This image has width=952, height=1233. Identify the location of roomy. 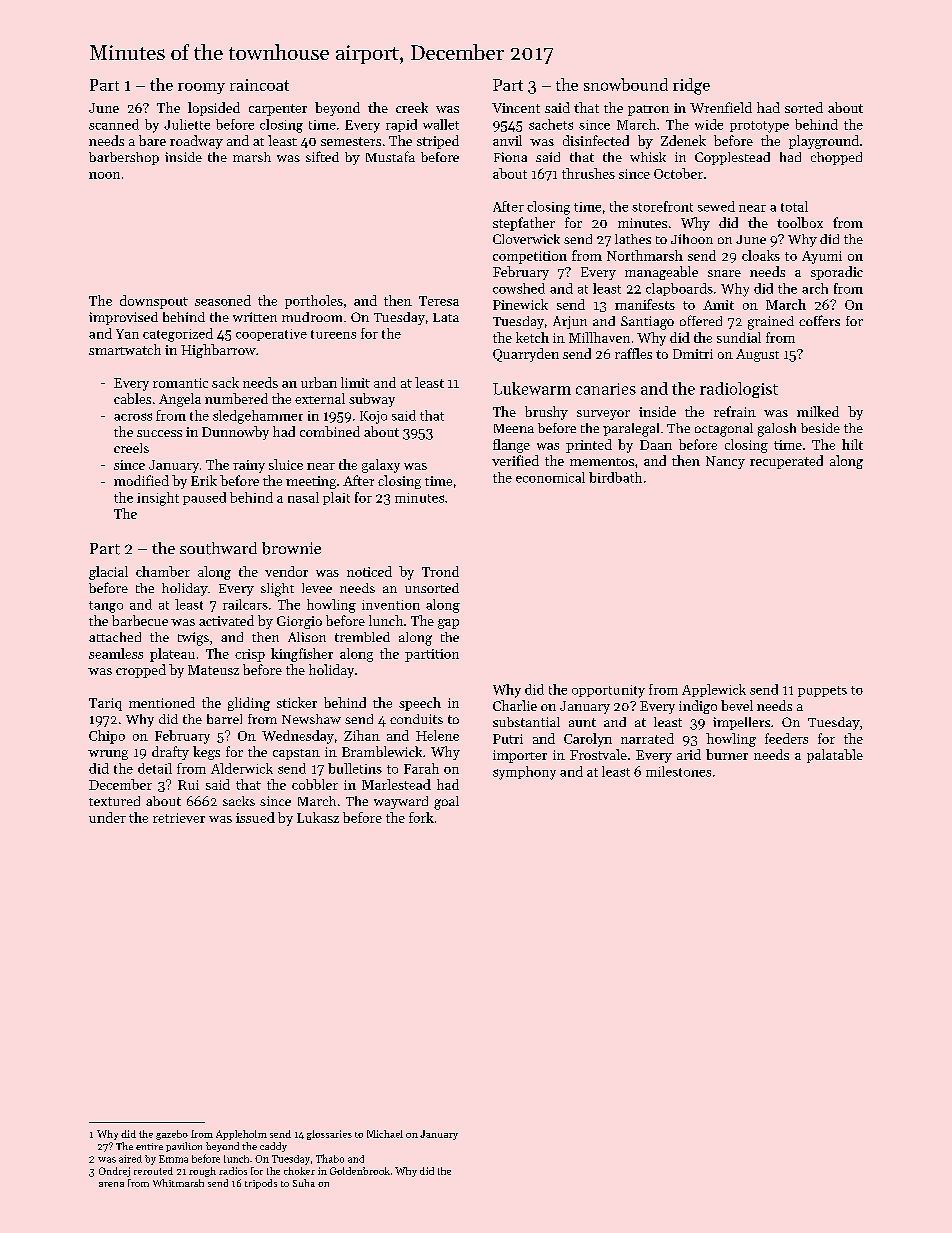
(201, 88).
